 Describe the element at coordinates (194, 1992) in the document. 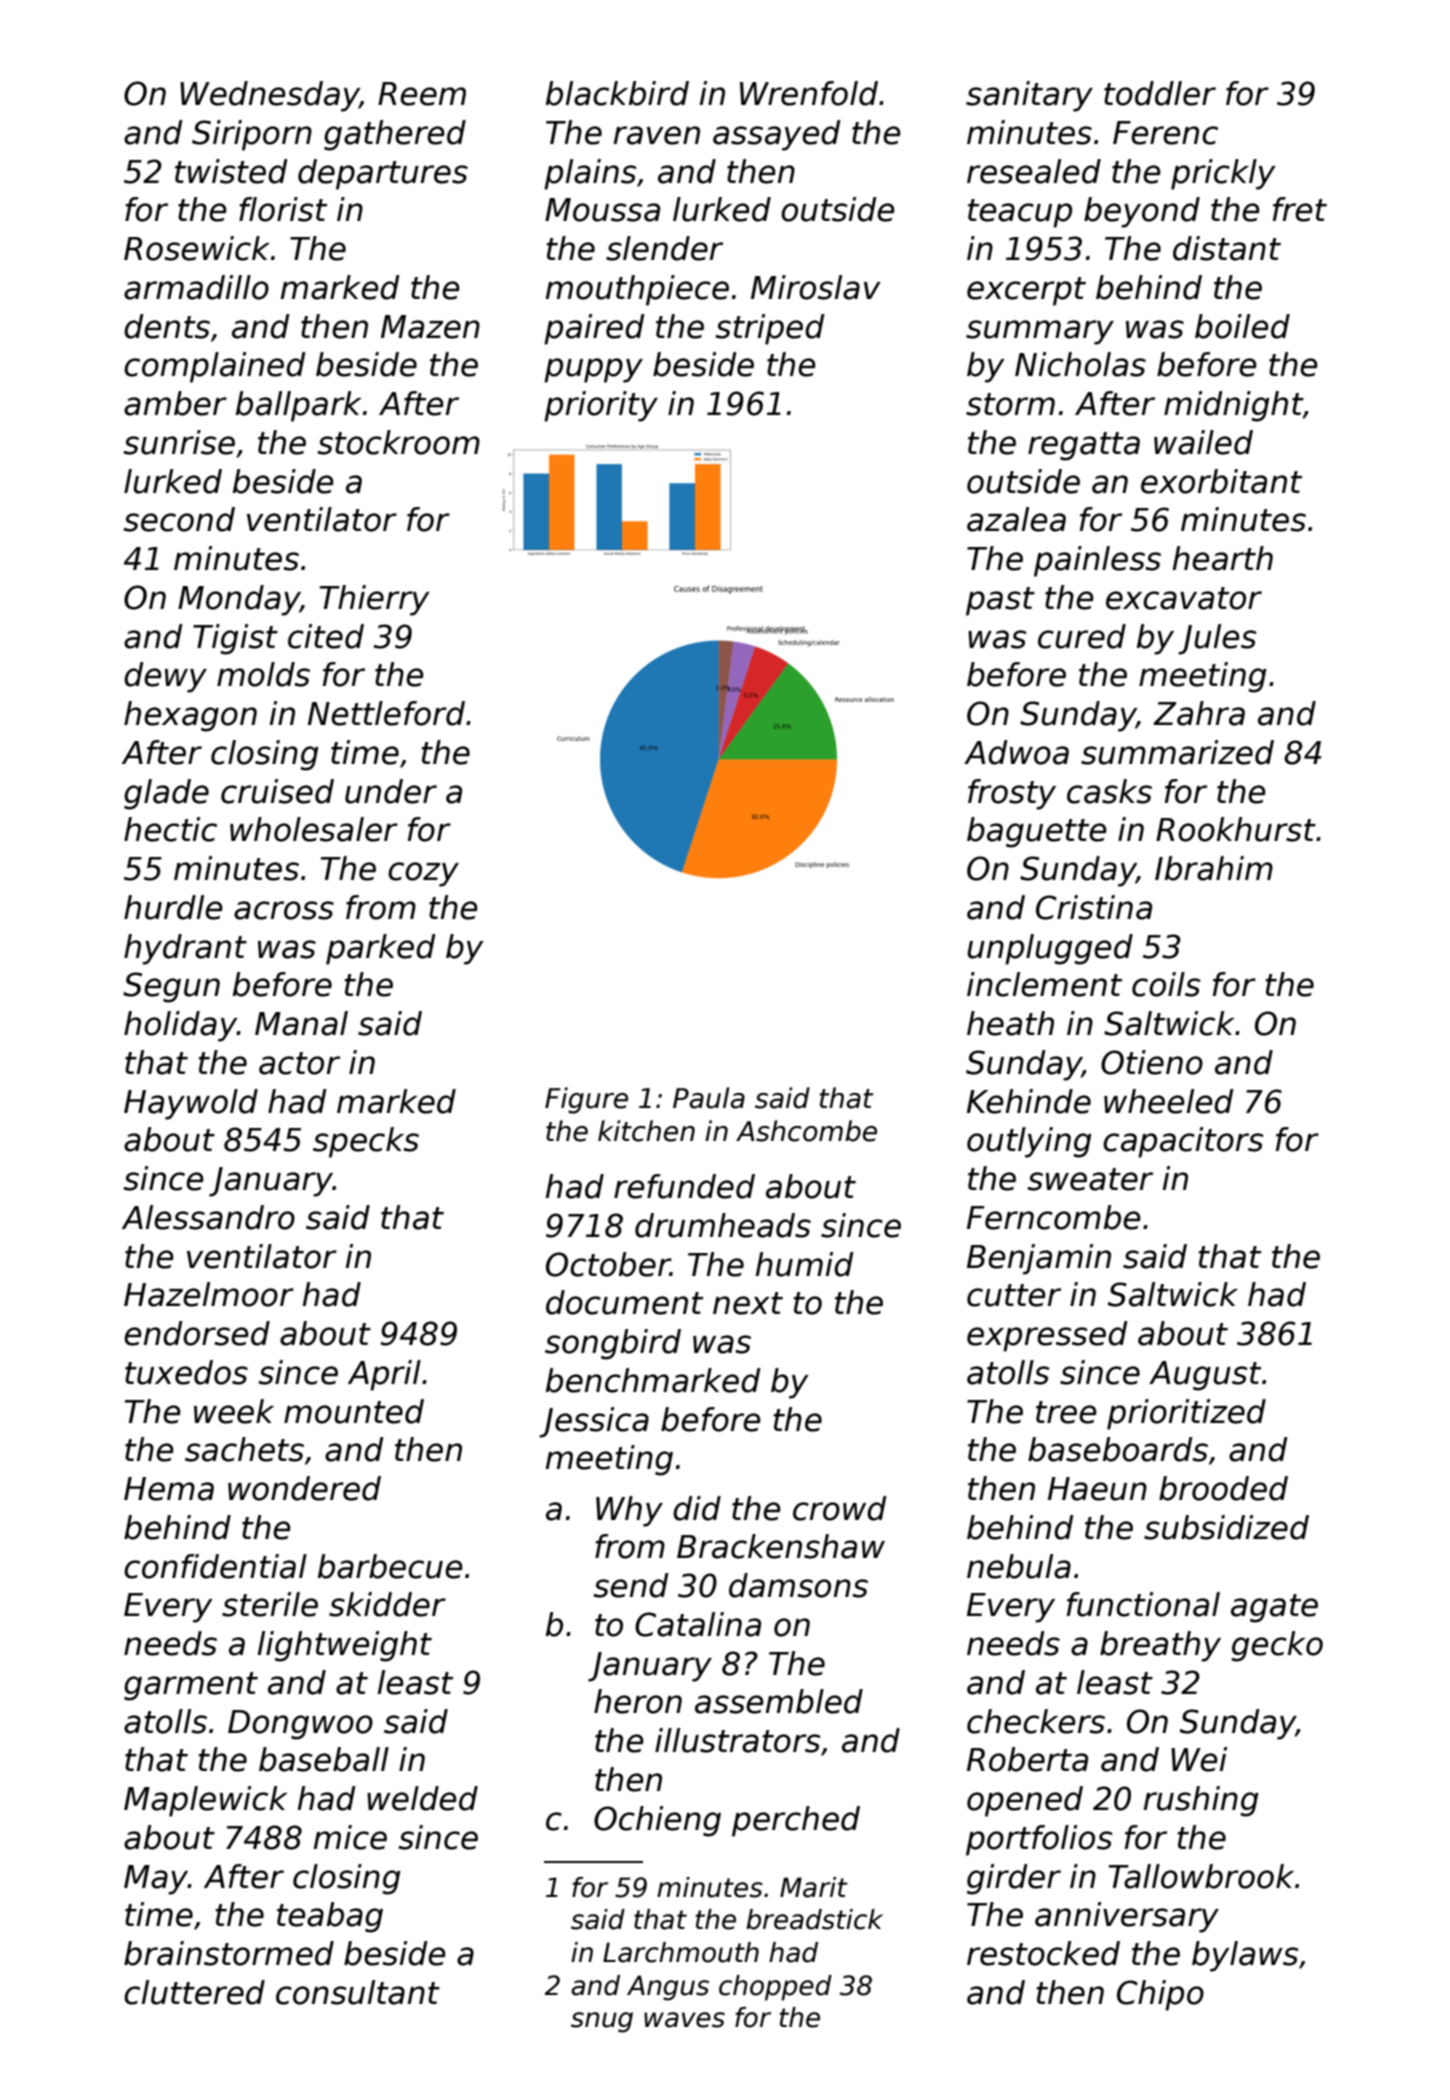

I see `cluttered` at that location.
